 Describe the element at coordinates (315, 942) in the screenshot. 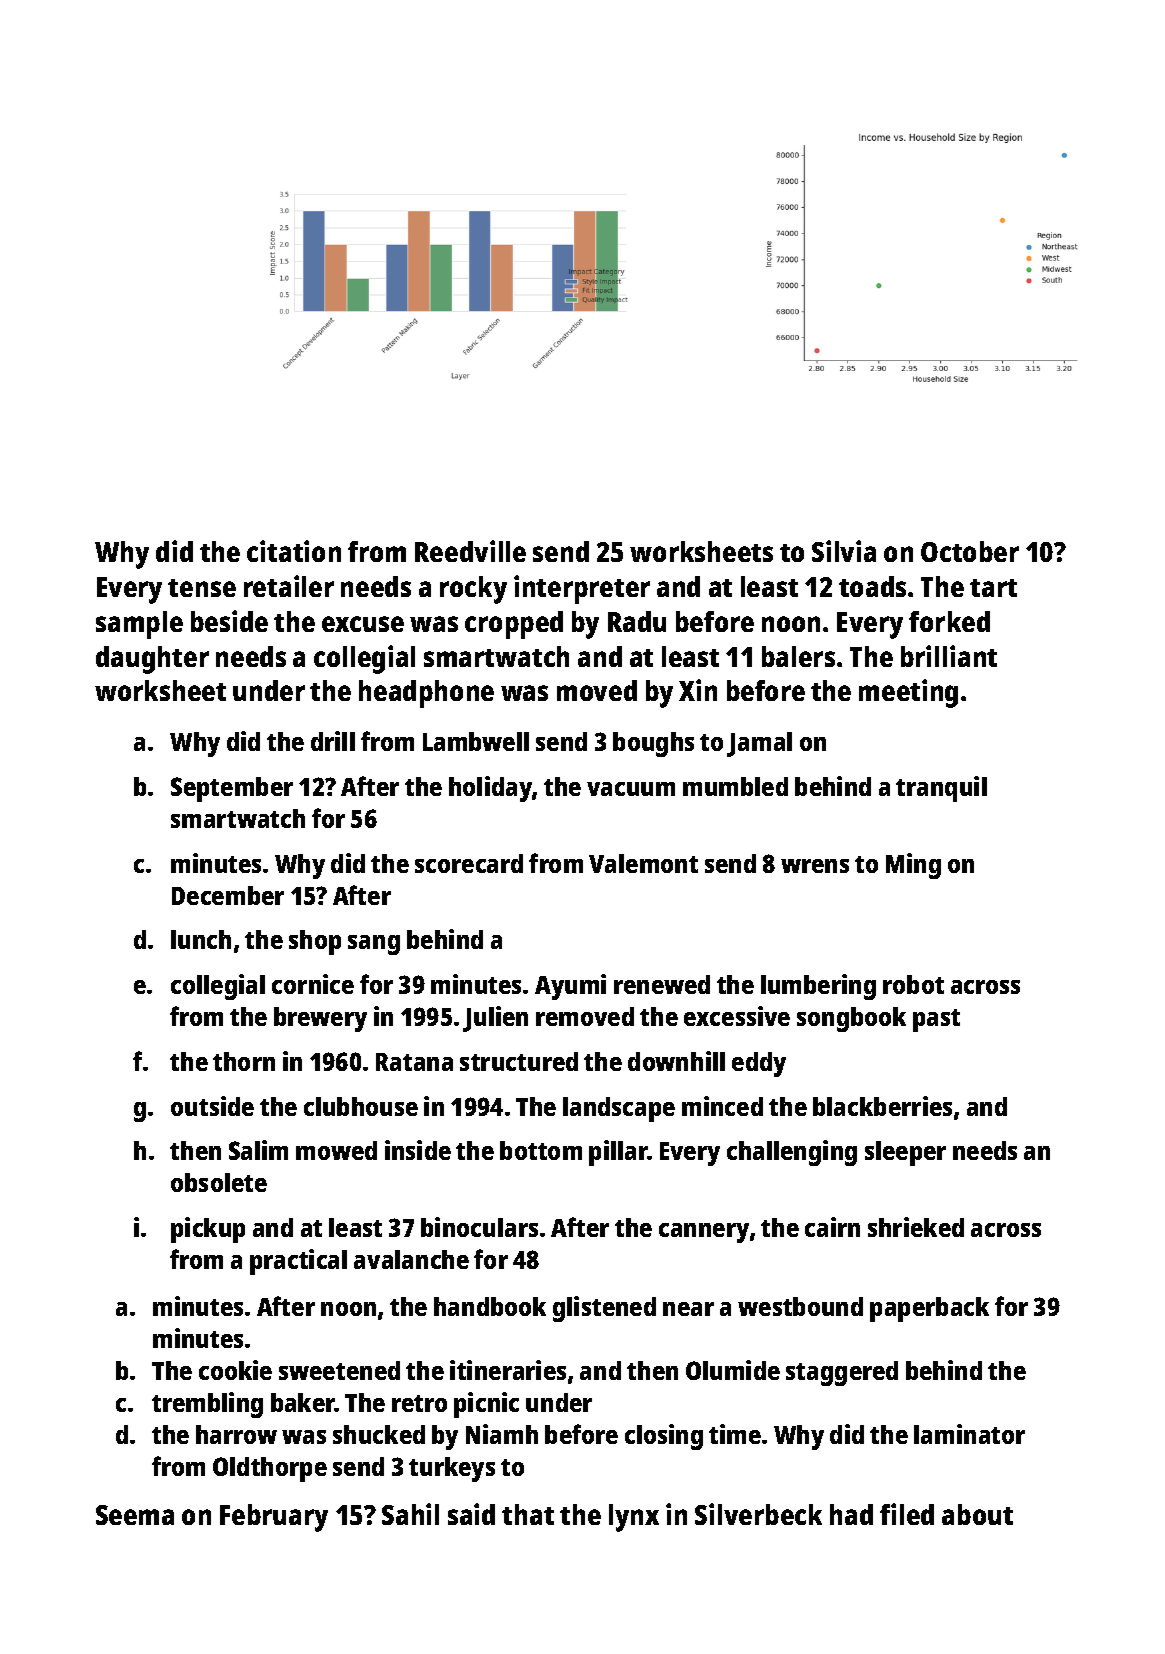

I see `shop` at that location.
